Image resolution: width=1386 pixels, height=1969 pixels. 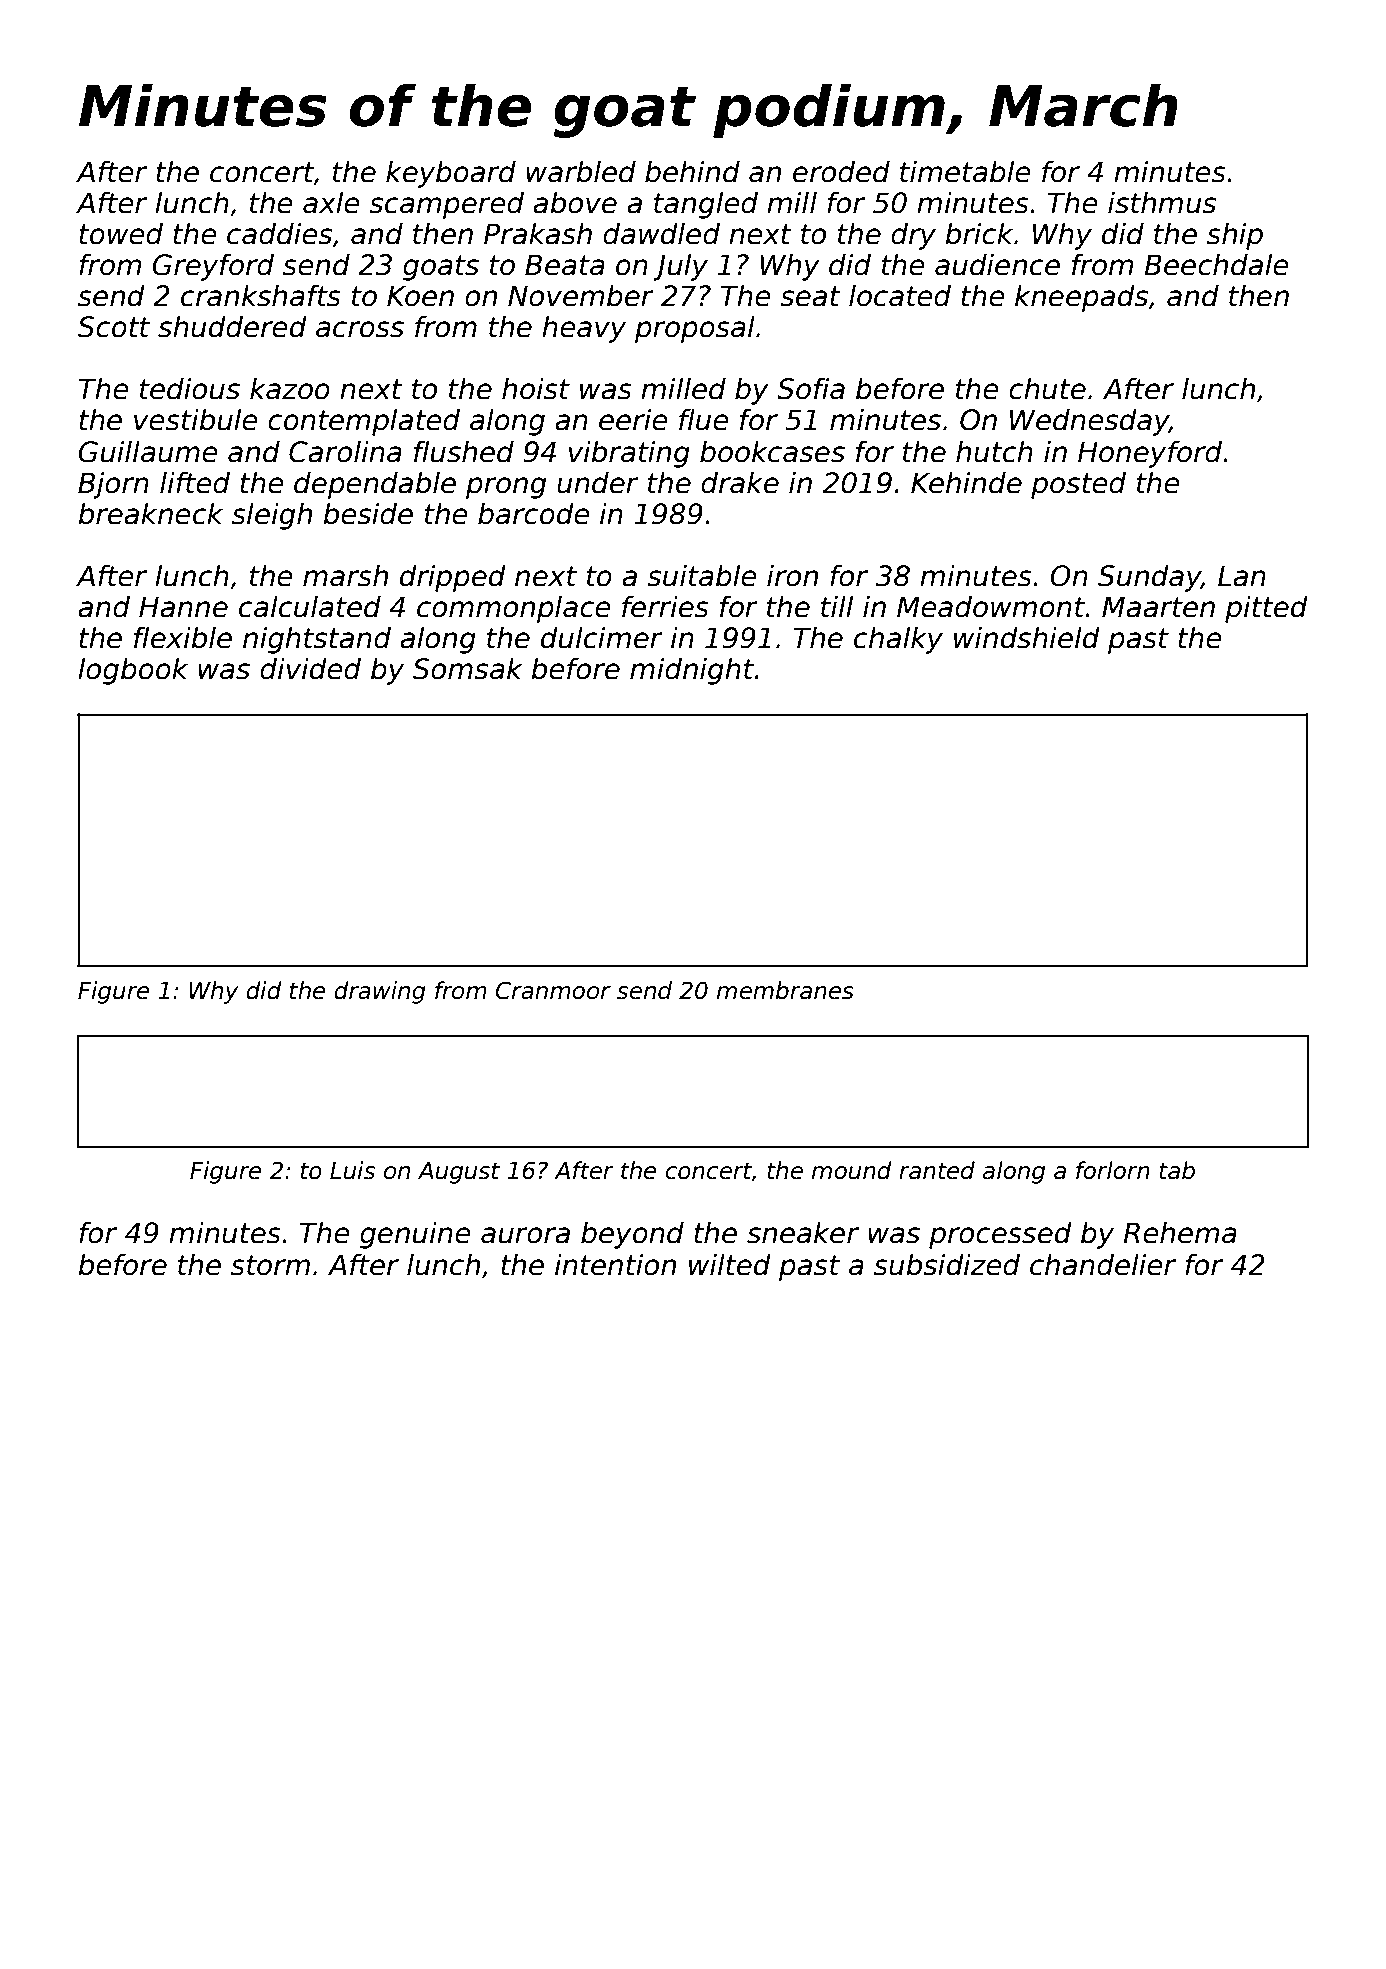 I want to click on genuine, so click(x=415, y=1235).
